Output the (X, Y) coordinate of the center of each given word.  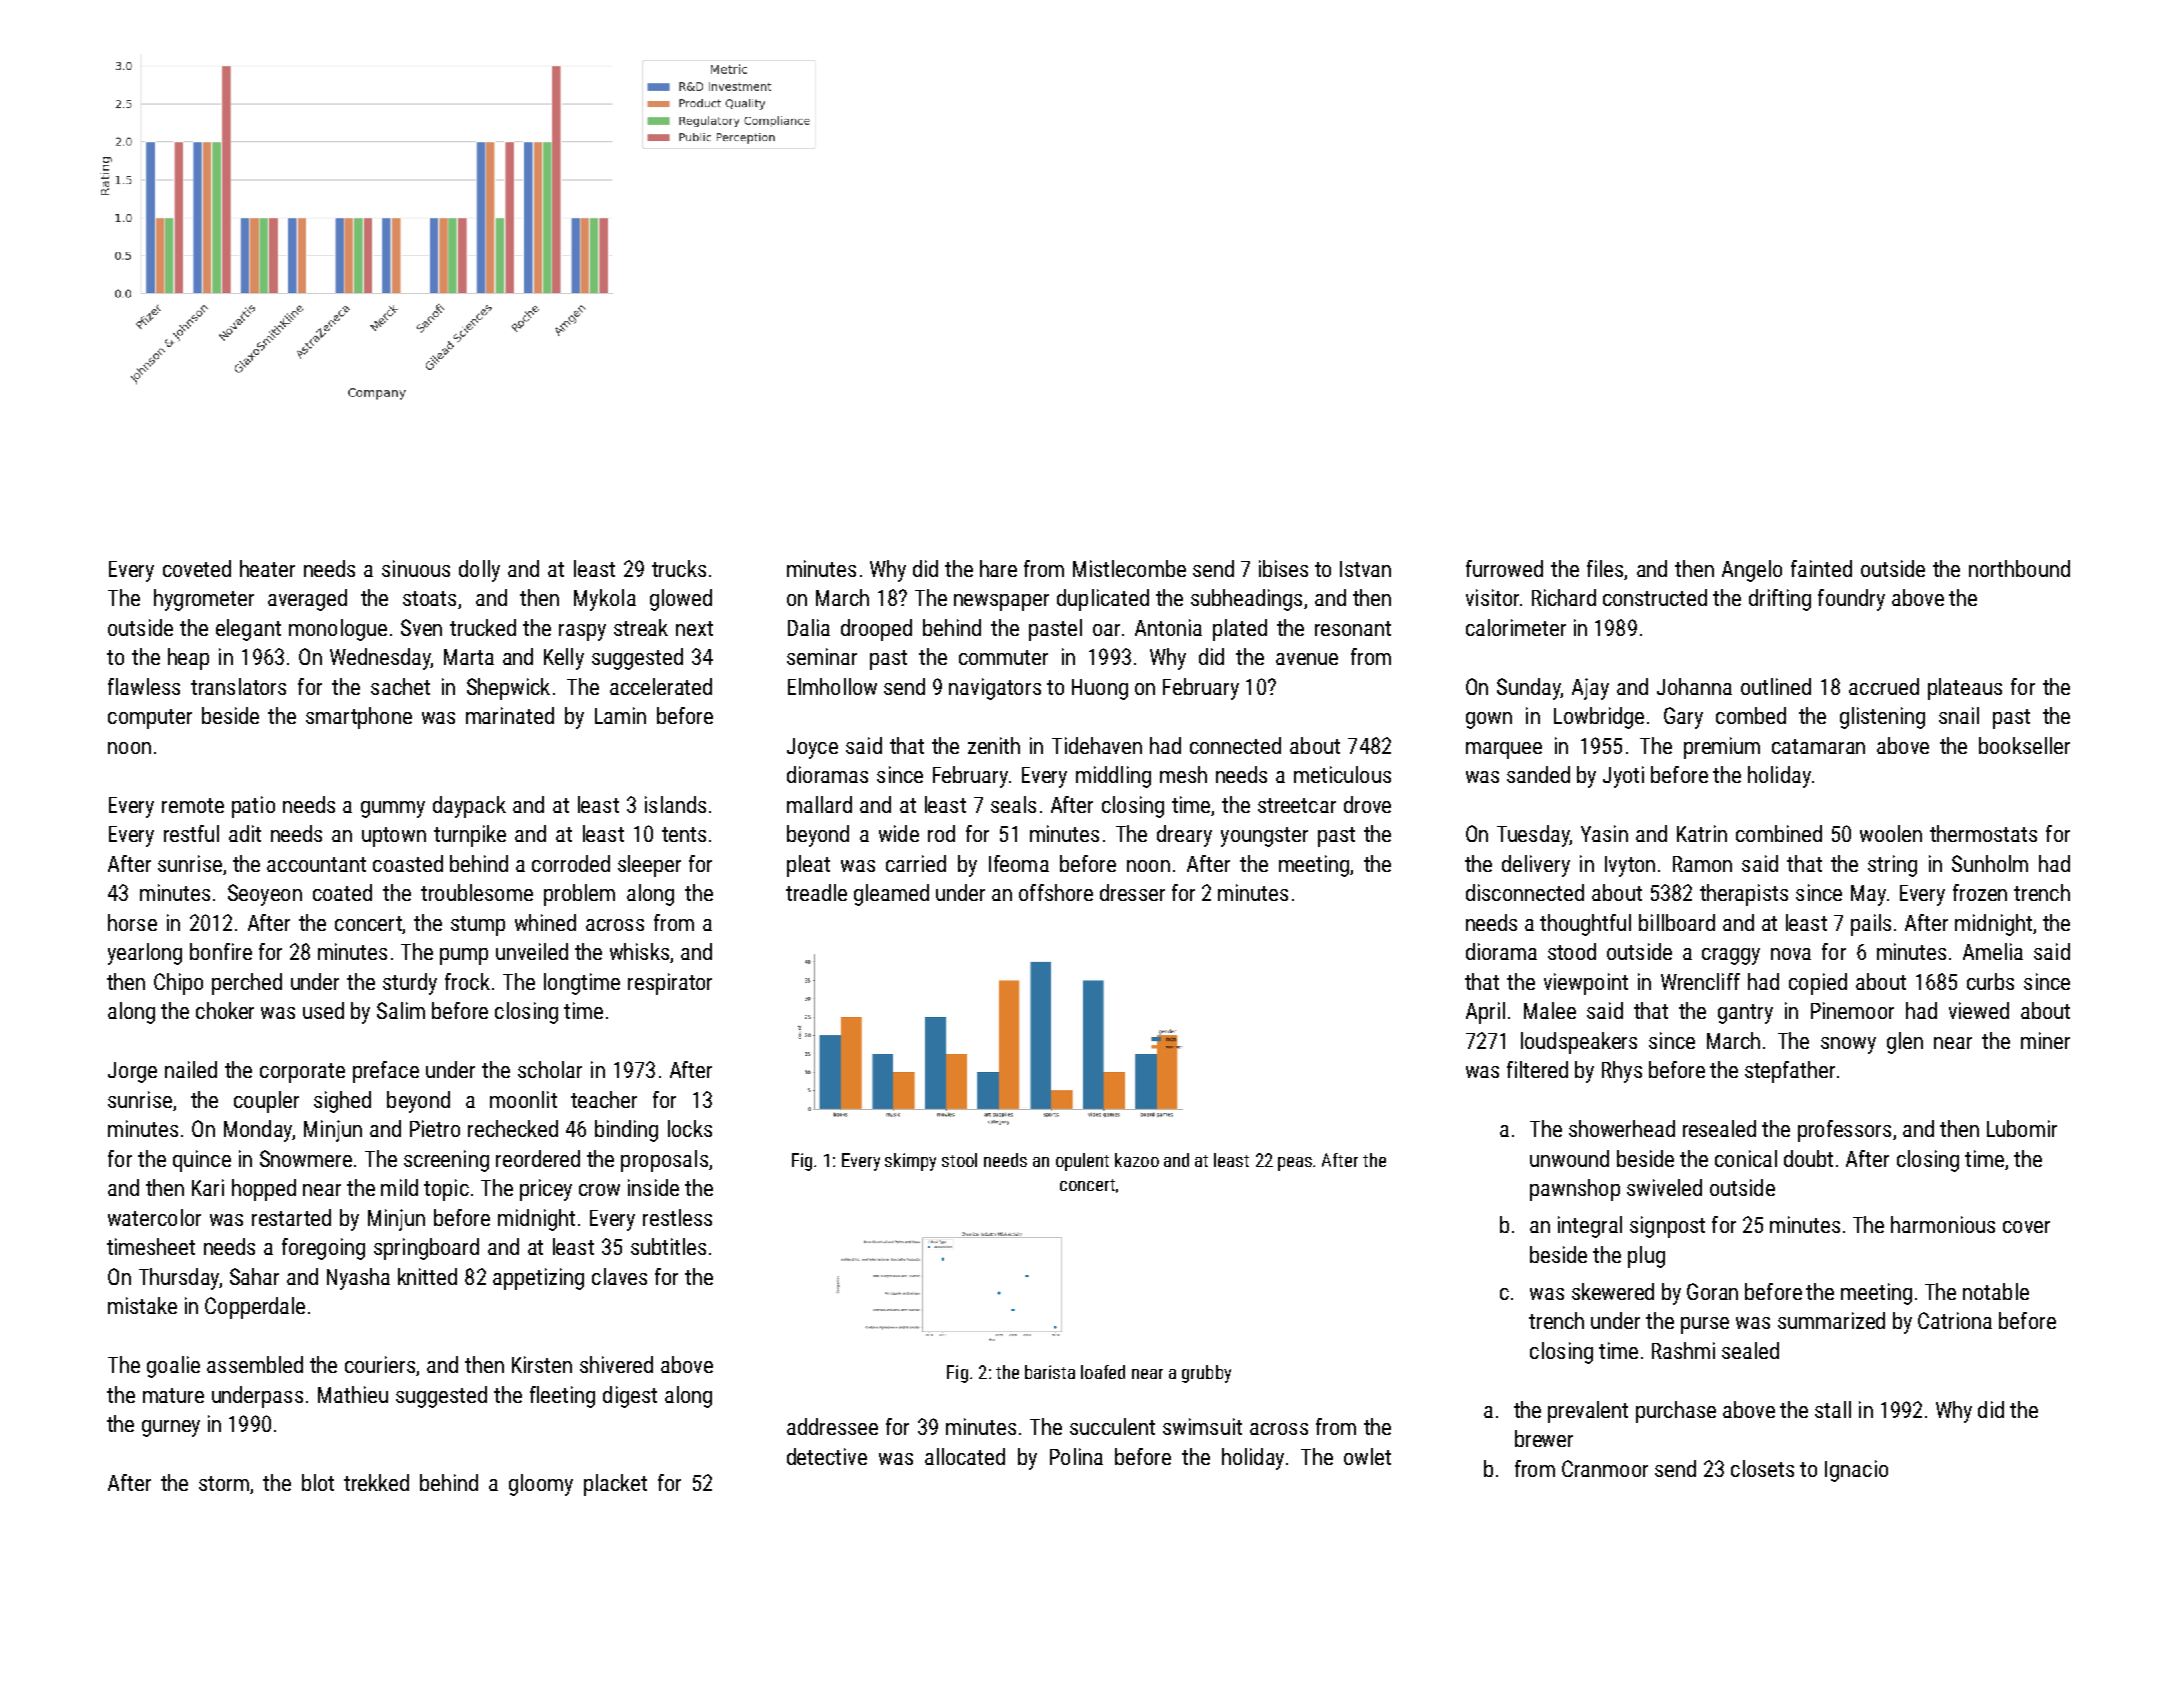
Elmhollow (832, 686)
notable (1996, 1291)
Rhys (1622, 1072)
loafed (1103, 1372)
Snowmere (306, 1158)
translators (238, 686)
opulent (1082, 1162)
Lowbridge (1599, 718)
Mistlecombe (1129, 568)
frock (467, 981)
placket (615, 1485)
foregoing (323, 1249)
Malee (1550, 1010)
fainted (1821, 568)
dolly (479, 571)
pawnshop (1575, 1190)
